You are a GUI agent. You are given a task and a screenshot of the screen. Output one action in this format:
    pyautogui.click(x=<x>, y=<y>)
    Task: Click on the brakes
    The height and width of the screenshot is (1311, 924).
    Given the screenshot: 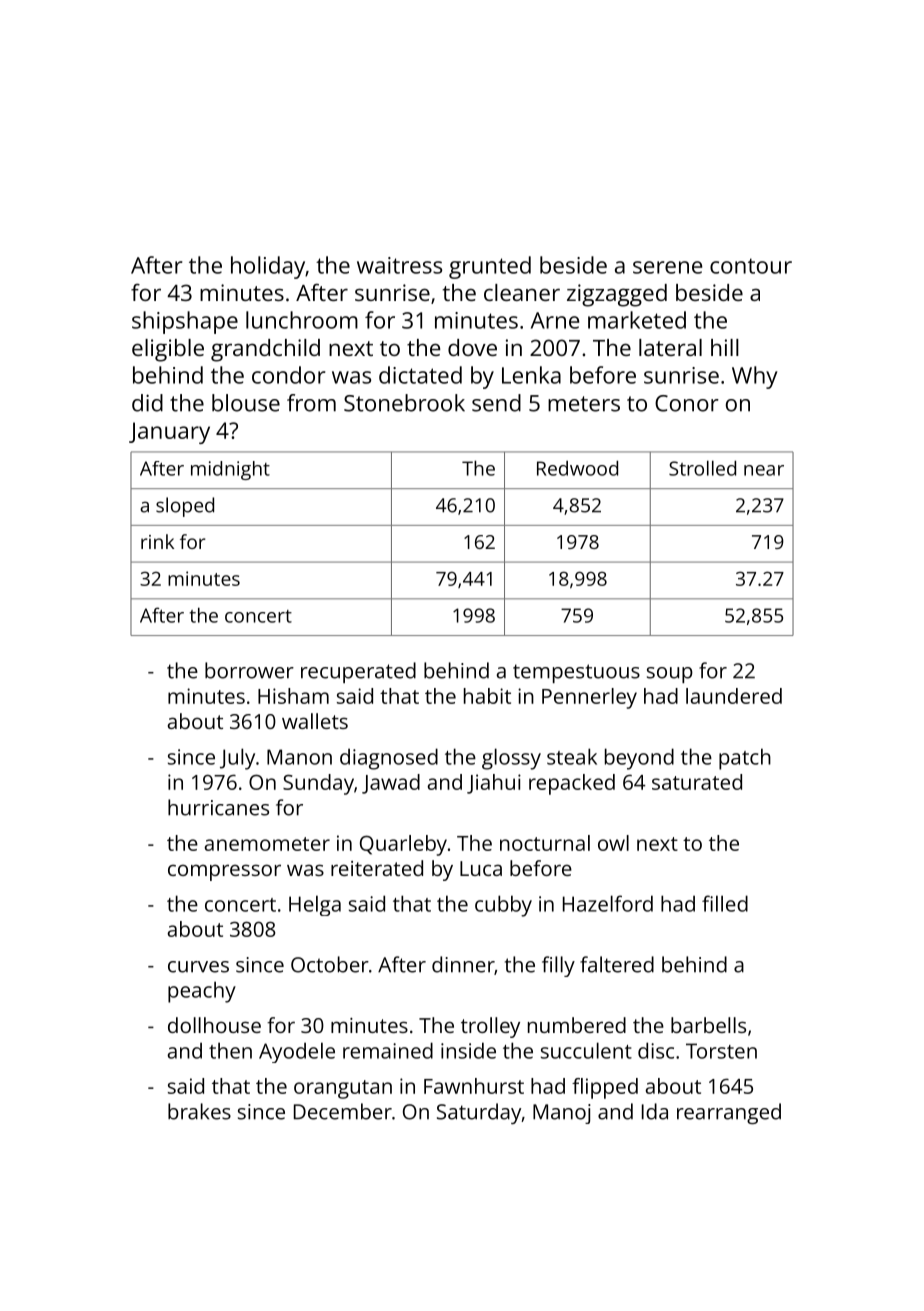 What is the action you would take?
    pyautogui.click(x=199, y=1111)
